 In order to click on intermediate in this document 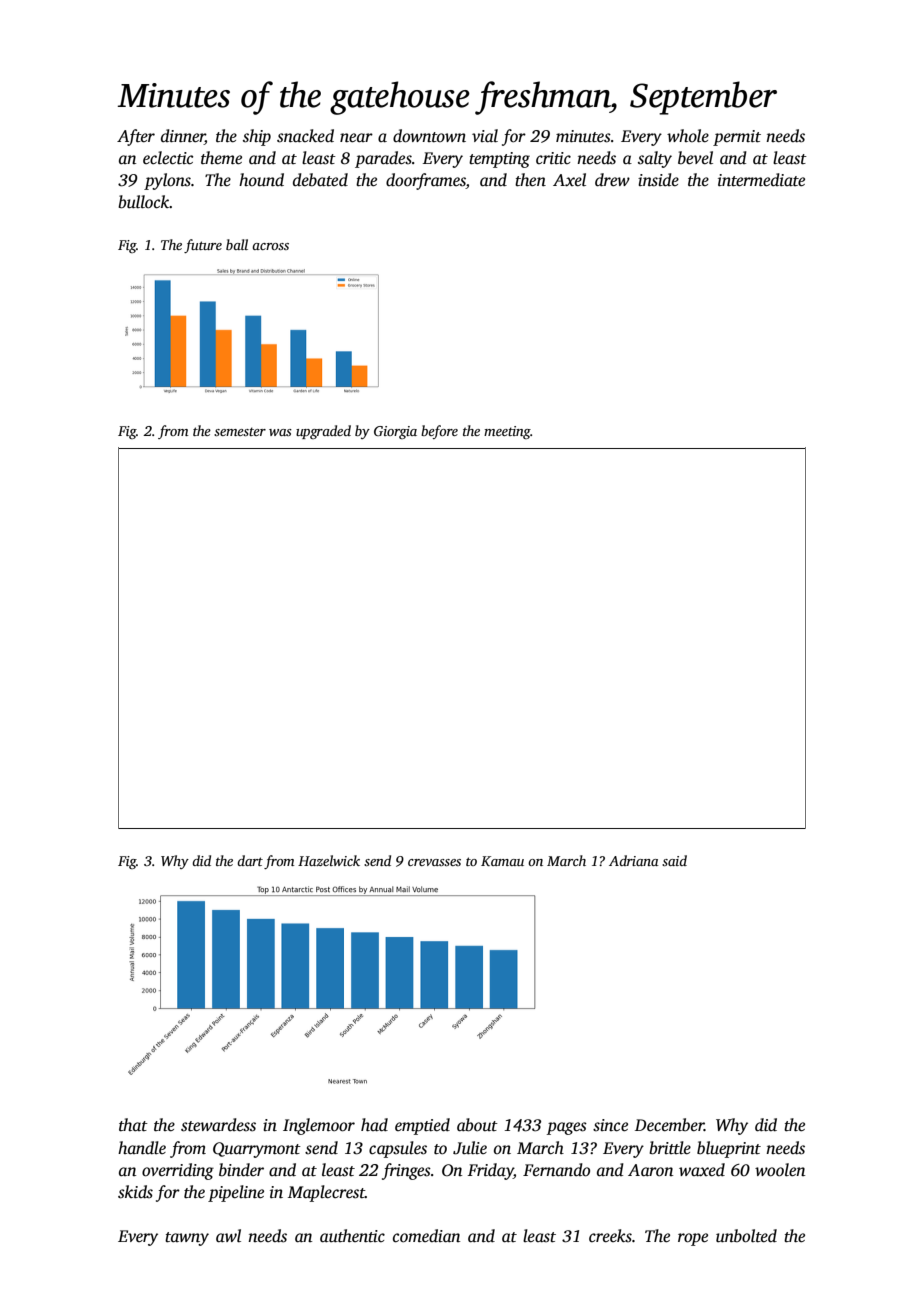, I will do `click(761, 180)`.
